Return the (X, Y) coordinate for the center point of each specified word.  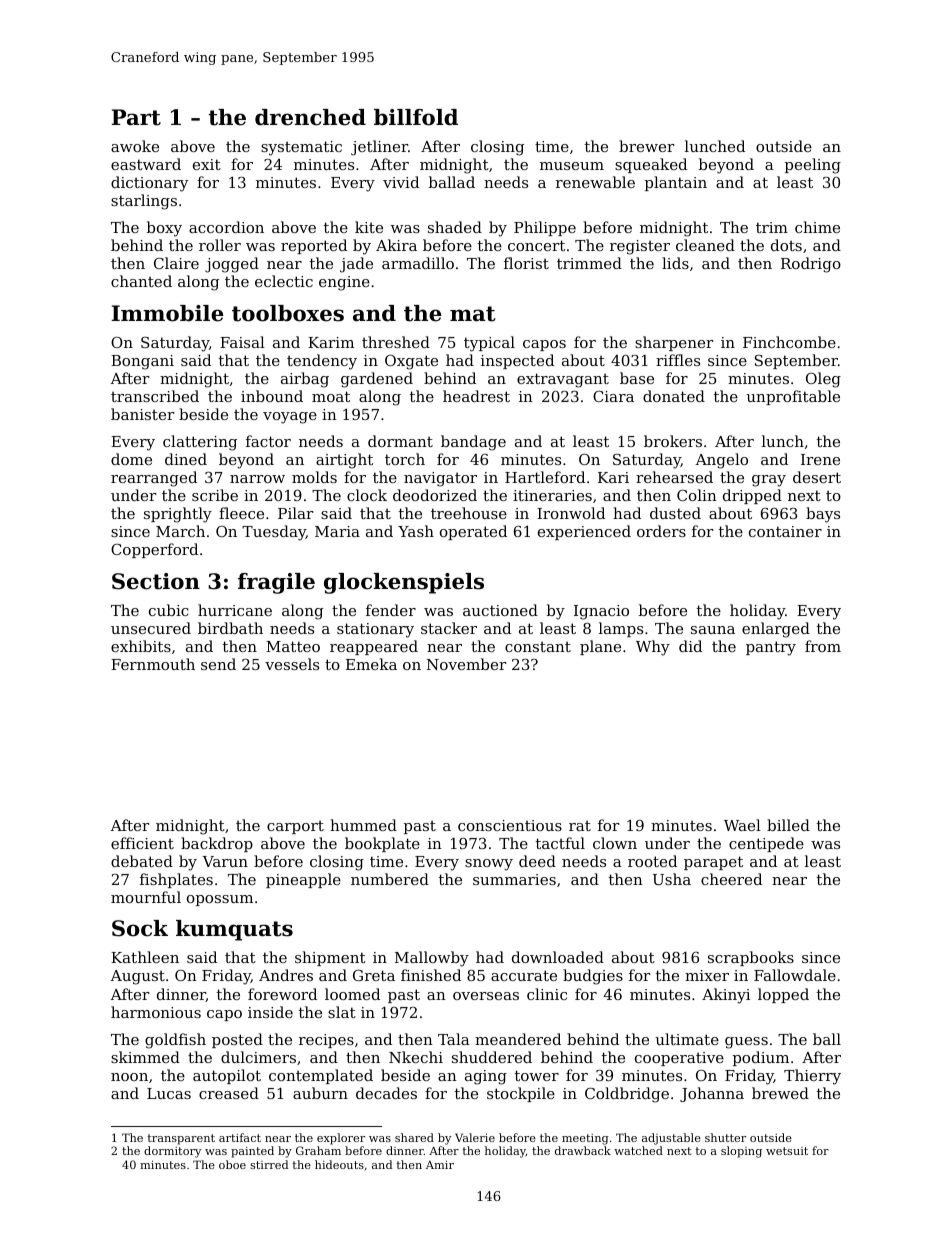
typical (489, 344)
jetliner (379, 148)
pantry (771, 648)
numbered (390, 879)
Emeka (371, 664)
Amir (440, 1164)
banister (143, 414)
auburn (320, 1093)
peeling (813, 166)
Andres (286, 975)
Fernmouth (153, 664)
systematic (301, 148)
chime (817, 227)
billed (788, 825)
